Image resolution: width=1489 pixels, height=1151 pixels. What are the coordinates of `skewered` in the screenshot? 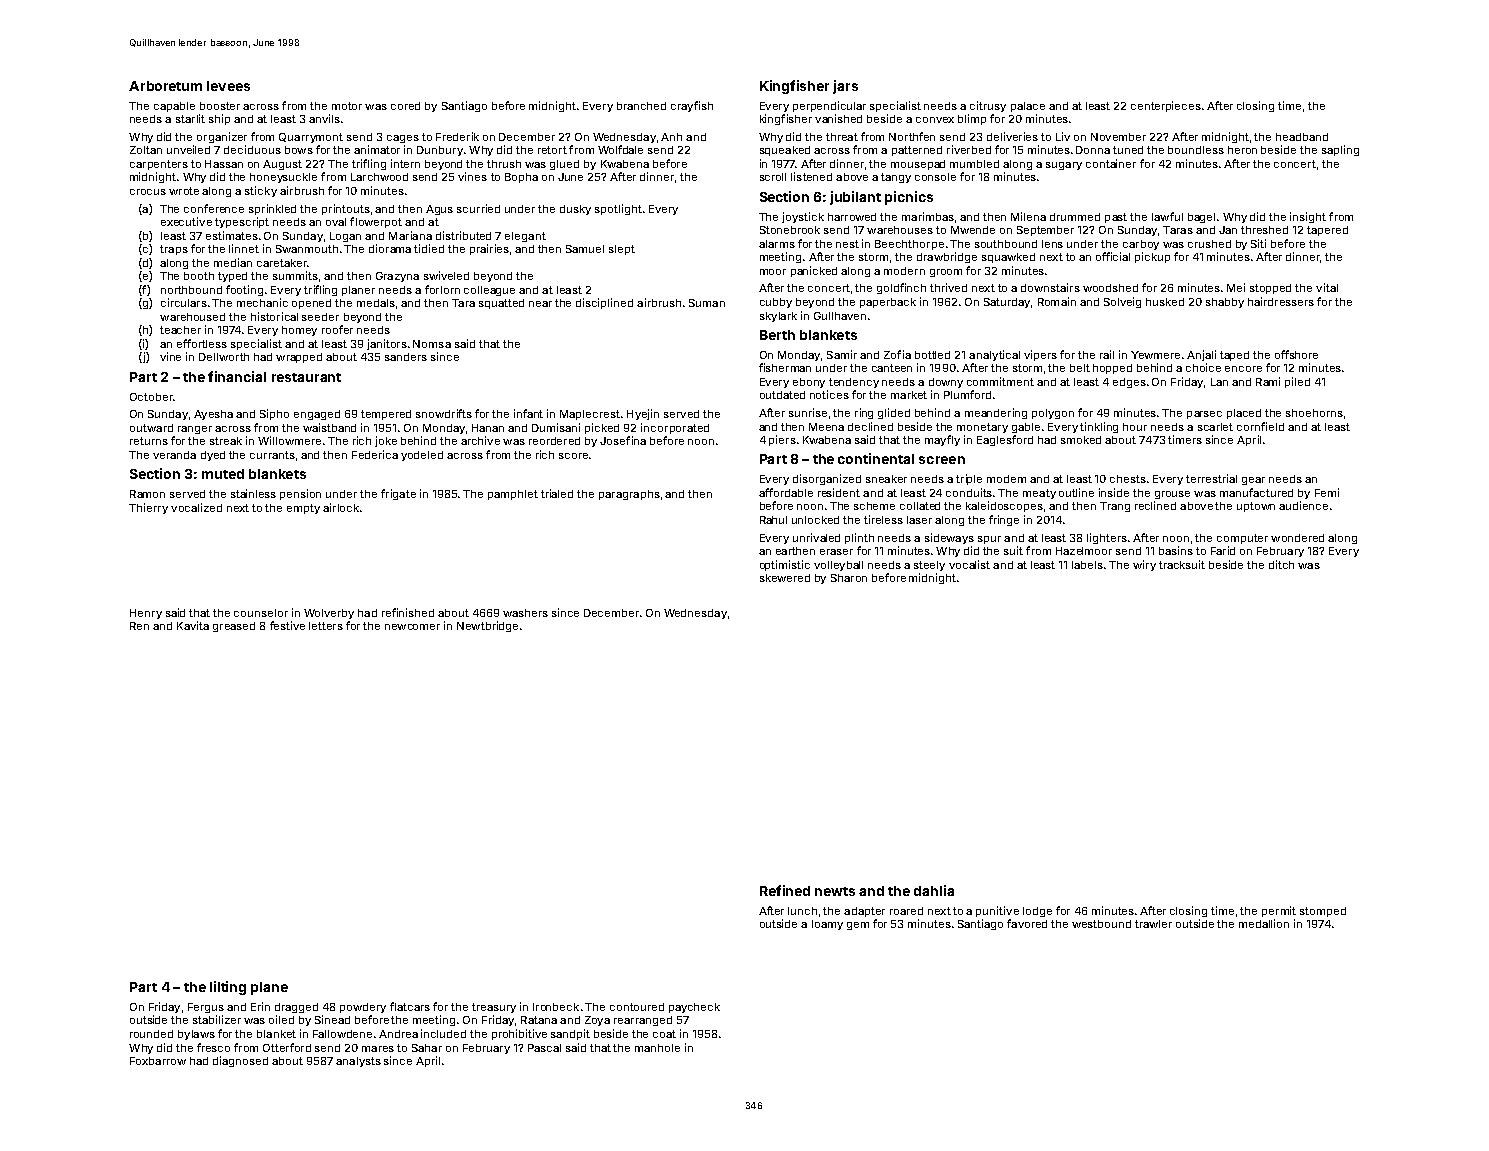 It's located at (785, 578).
